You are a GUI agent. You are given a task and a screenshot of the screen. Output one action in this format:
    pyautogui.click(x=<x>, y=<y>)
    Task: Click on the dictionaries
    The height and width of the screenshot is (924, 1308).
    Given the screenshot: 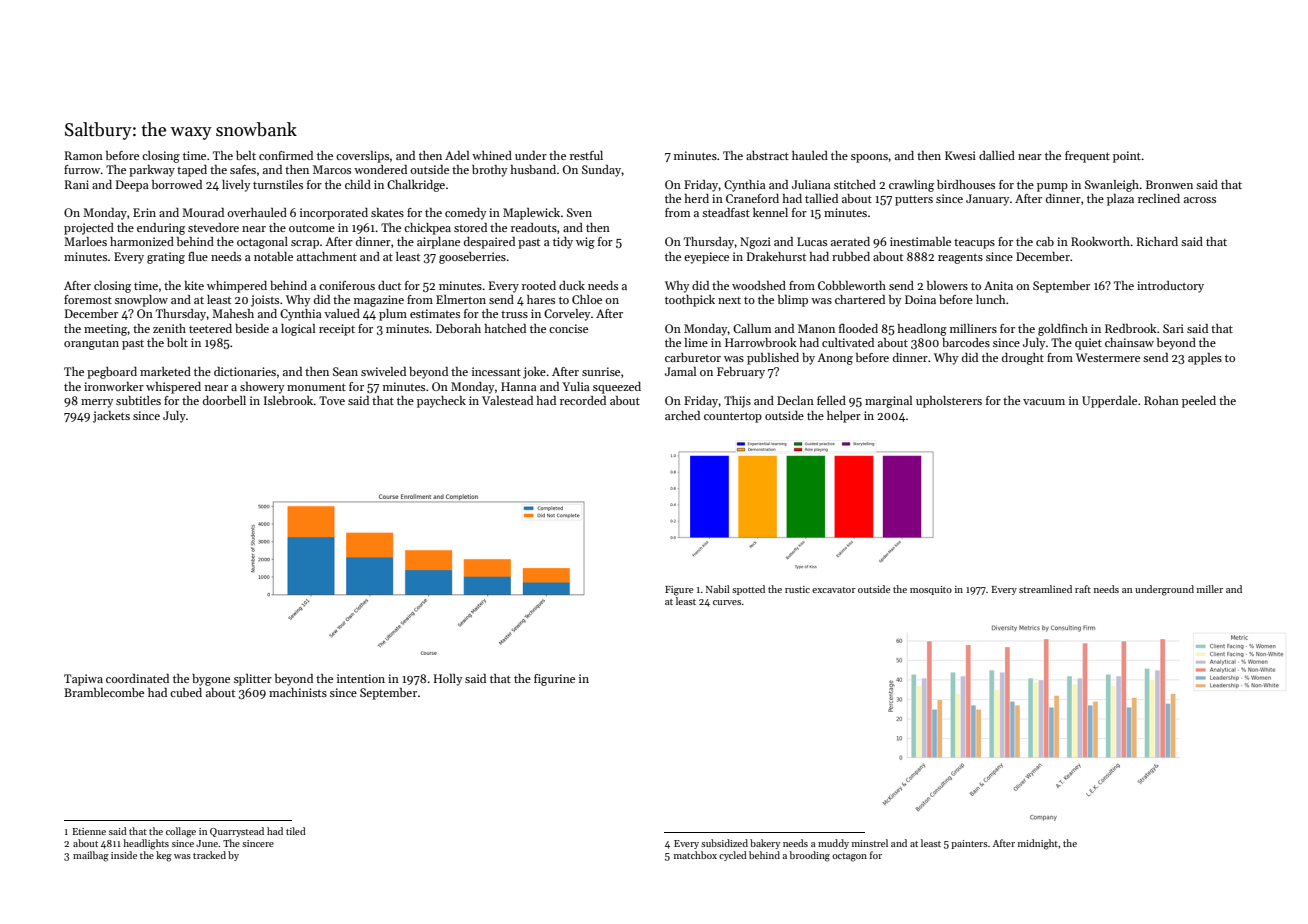 What is the action you would take?
    pyautogui.click(x=245, y=371)
